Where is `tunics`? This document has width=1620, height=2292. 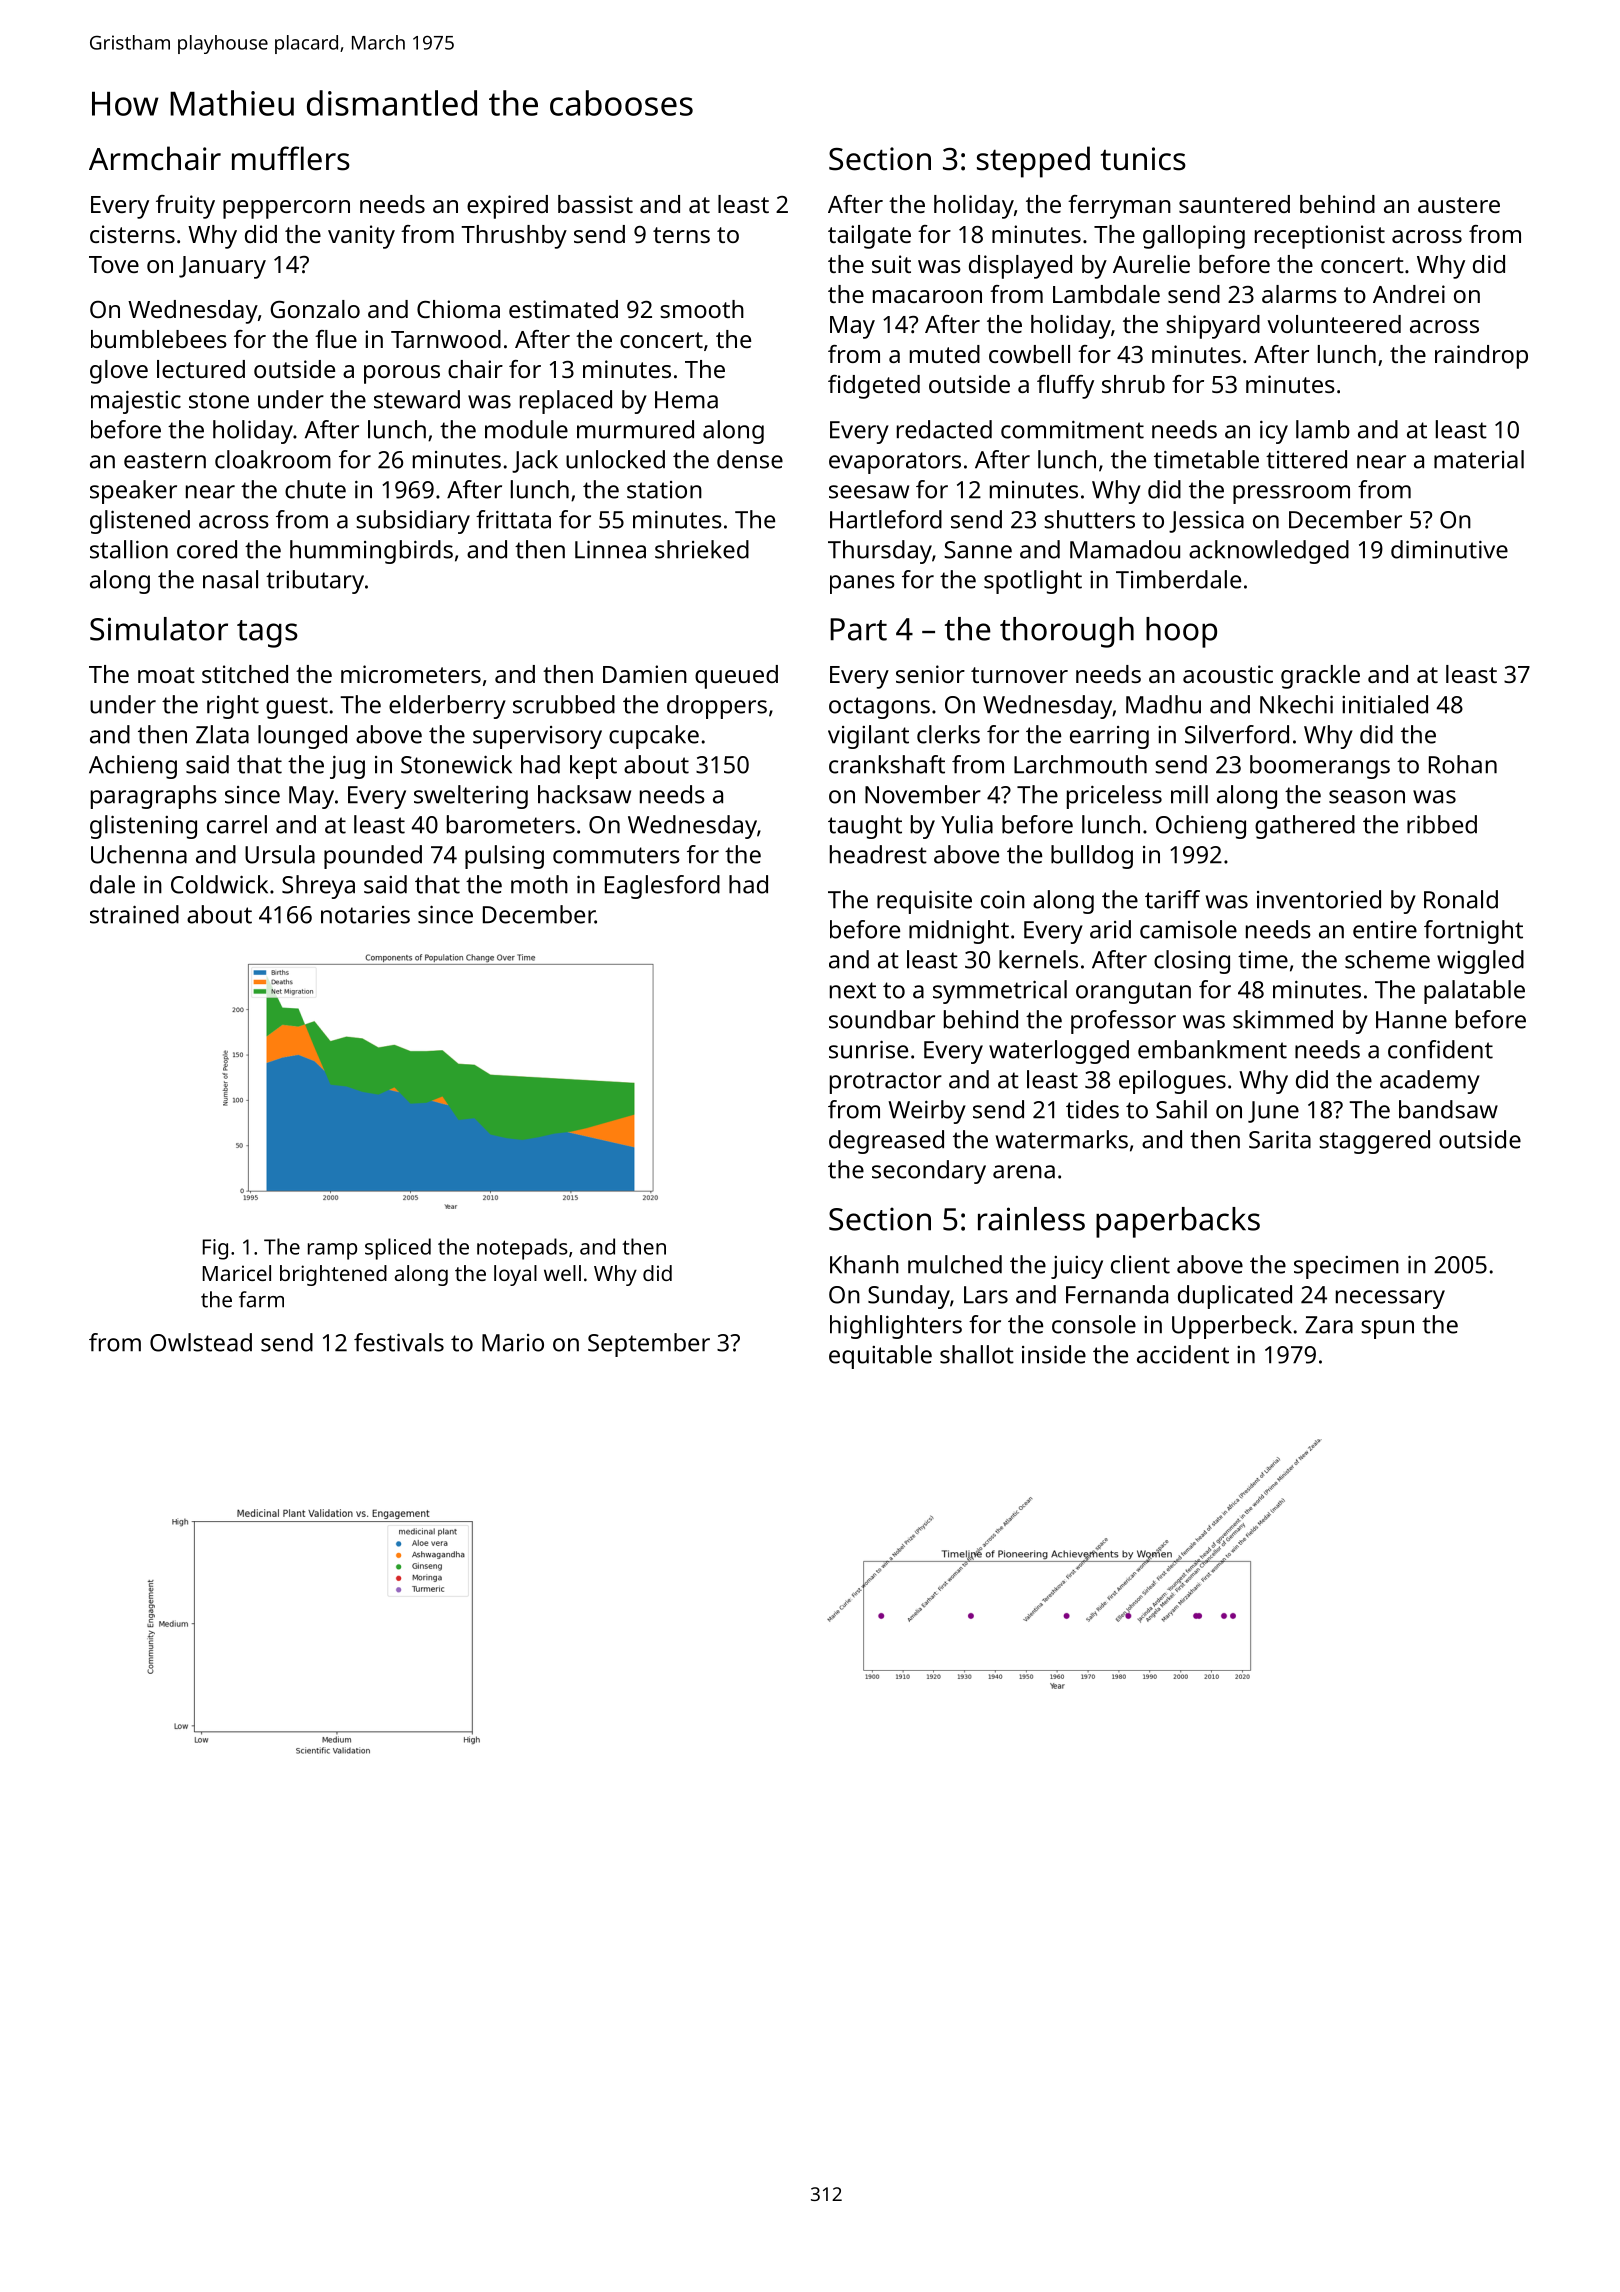 tunics is located at coordinates (1143, 159).
